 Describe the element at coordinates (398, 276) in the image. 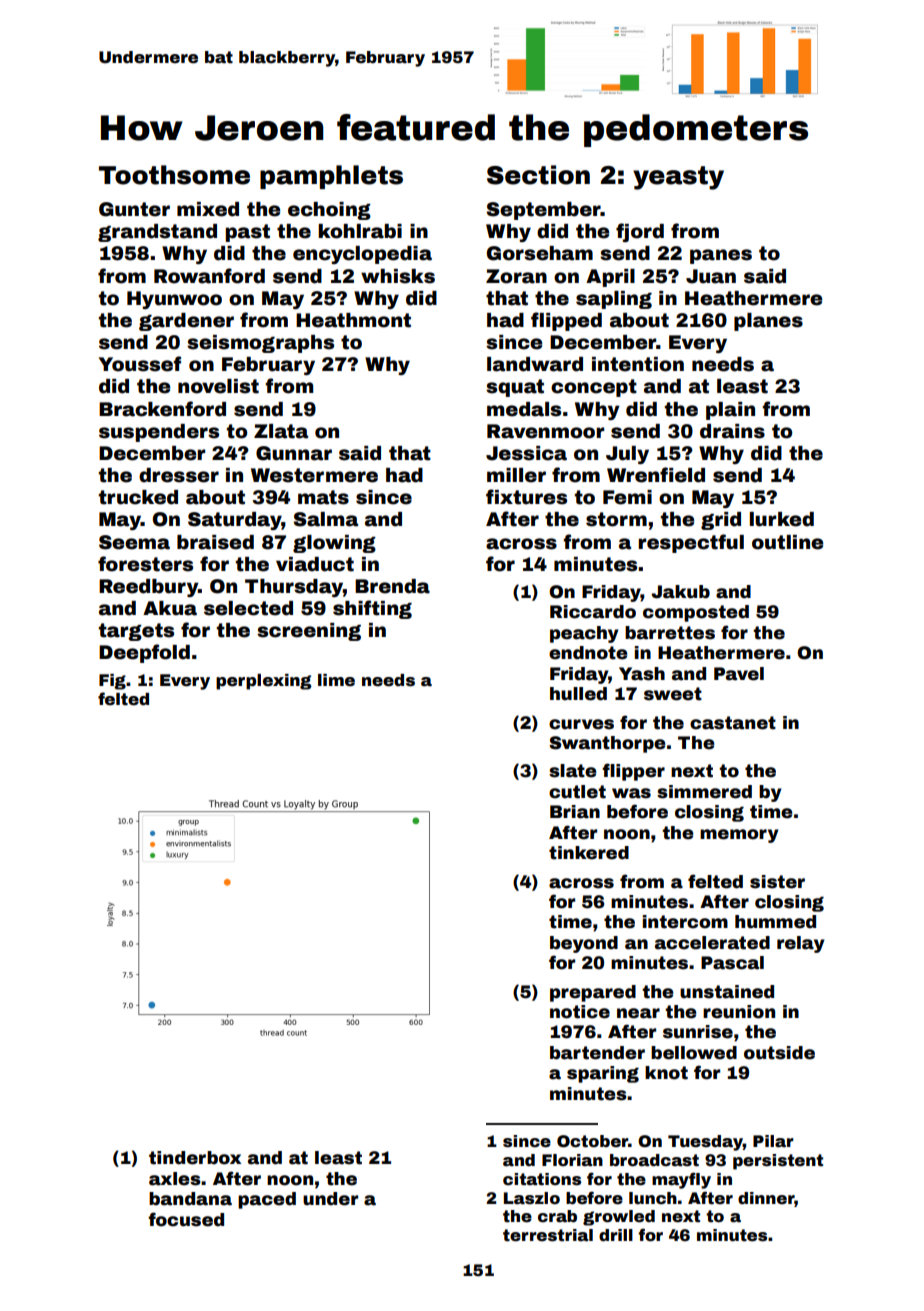

I see `whisks` at that location.
